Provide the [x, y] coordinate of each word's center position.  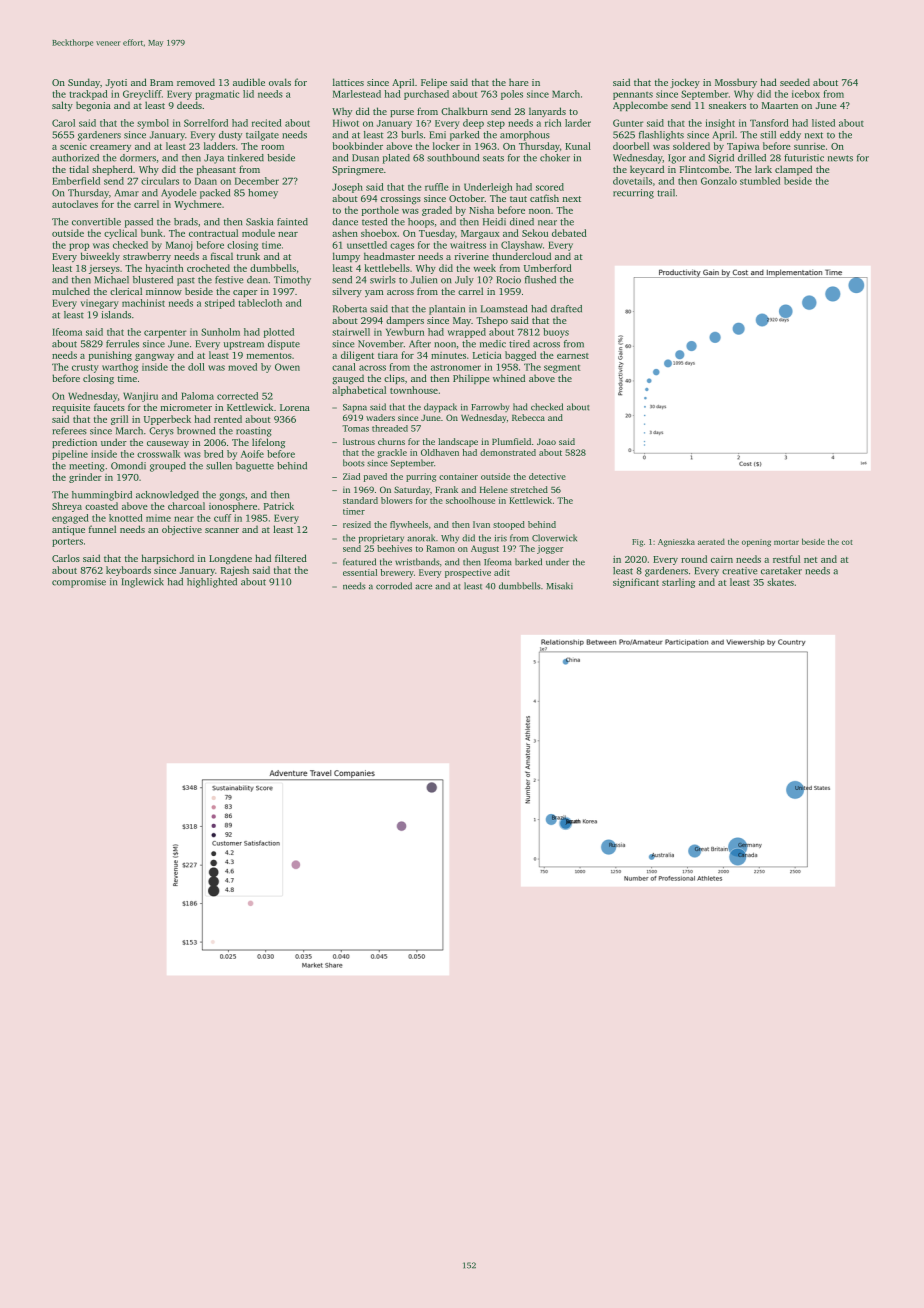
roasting [254, 432]
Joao [546, 442]
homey [263, 194]
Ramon [440, 548]
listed [823, 123]
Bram [161, 82]
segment [562, 368]
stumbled [760, 181]
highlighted [212, 583]
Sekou [535, 233]
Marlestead [357, 94]
